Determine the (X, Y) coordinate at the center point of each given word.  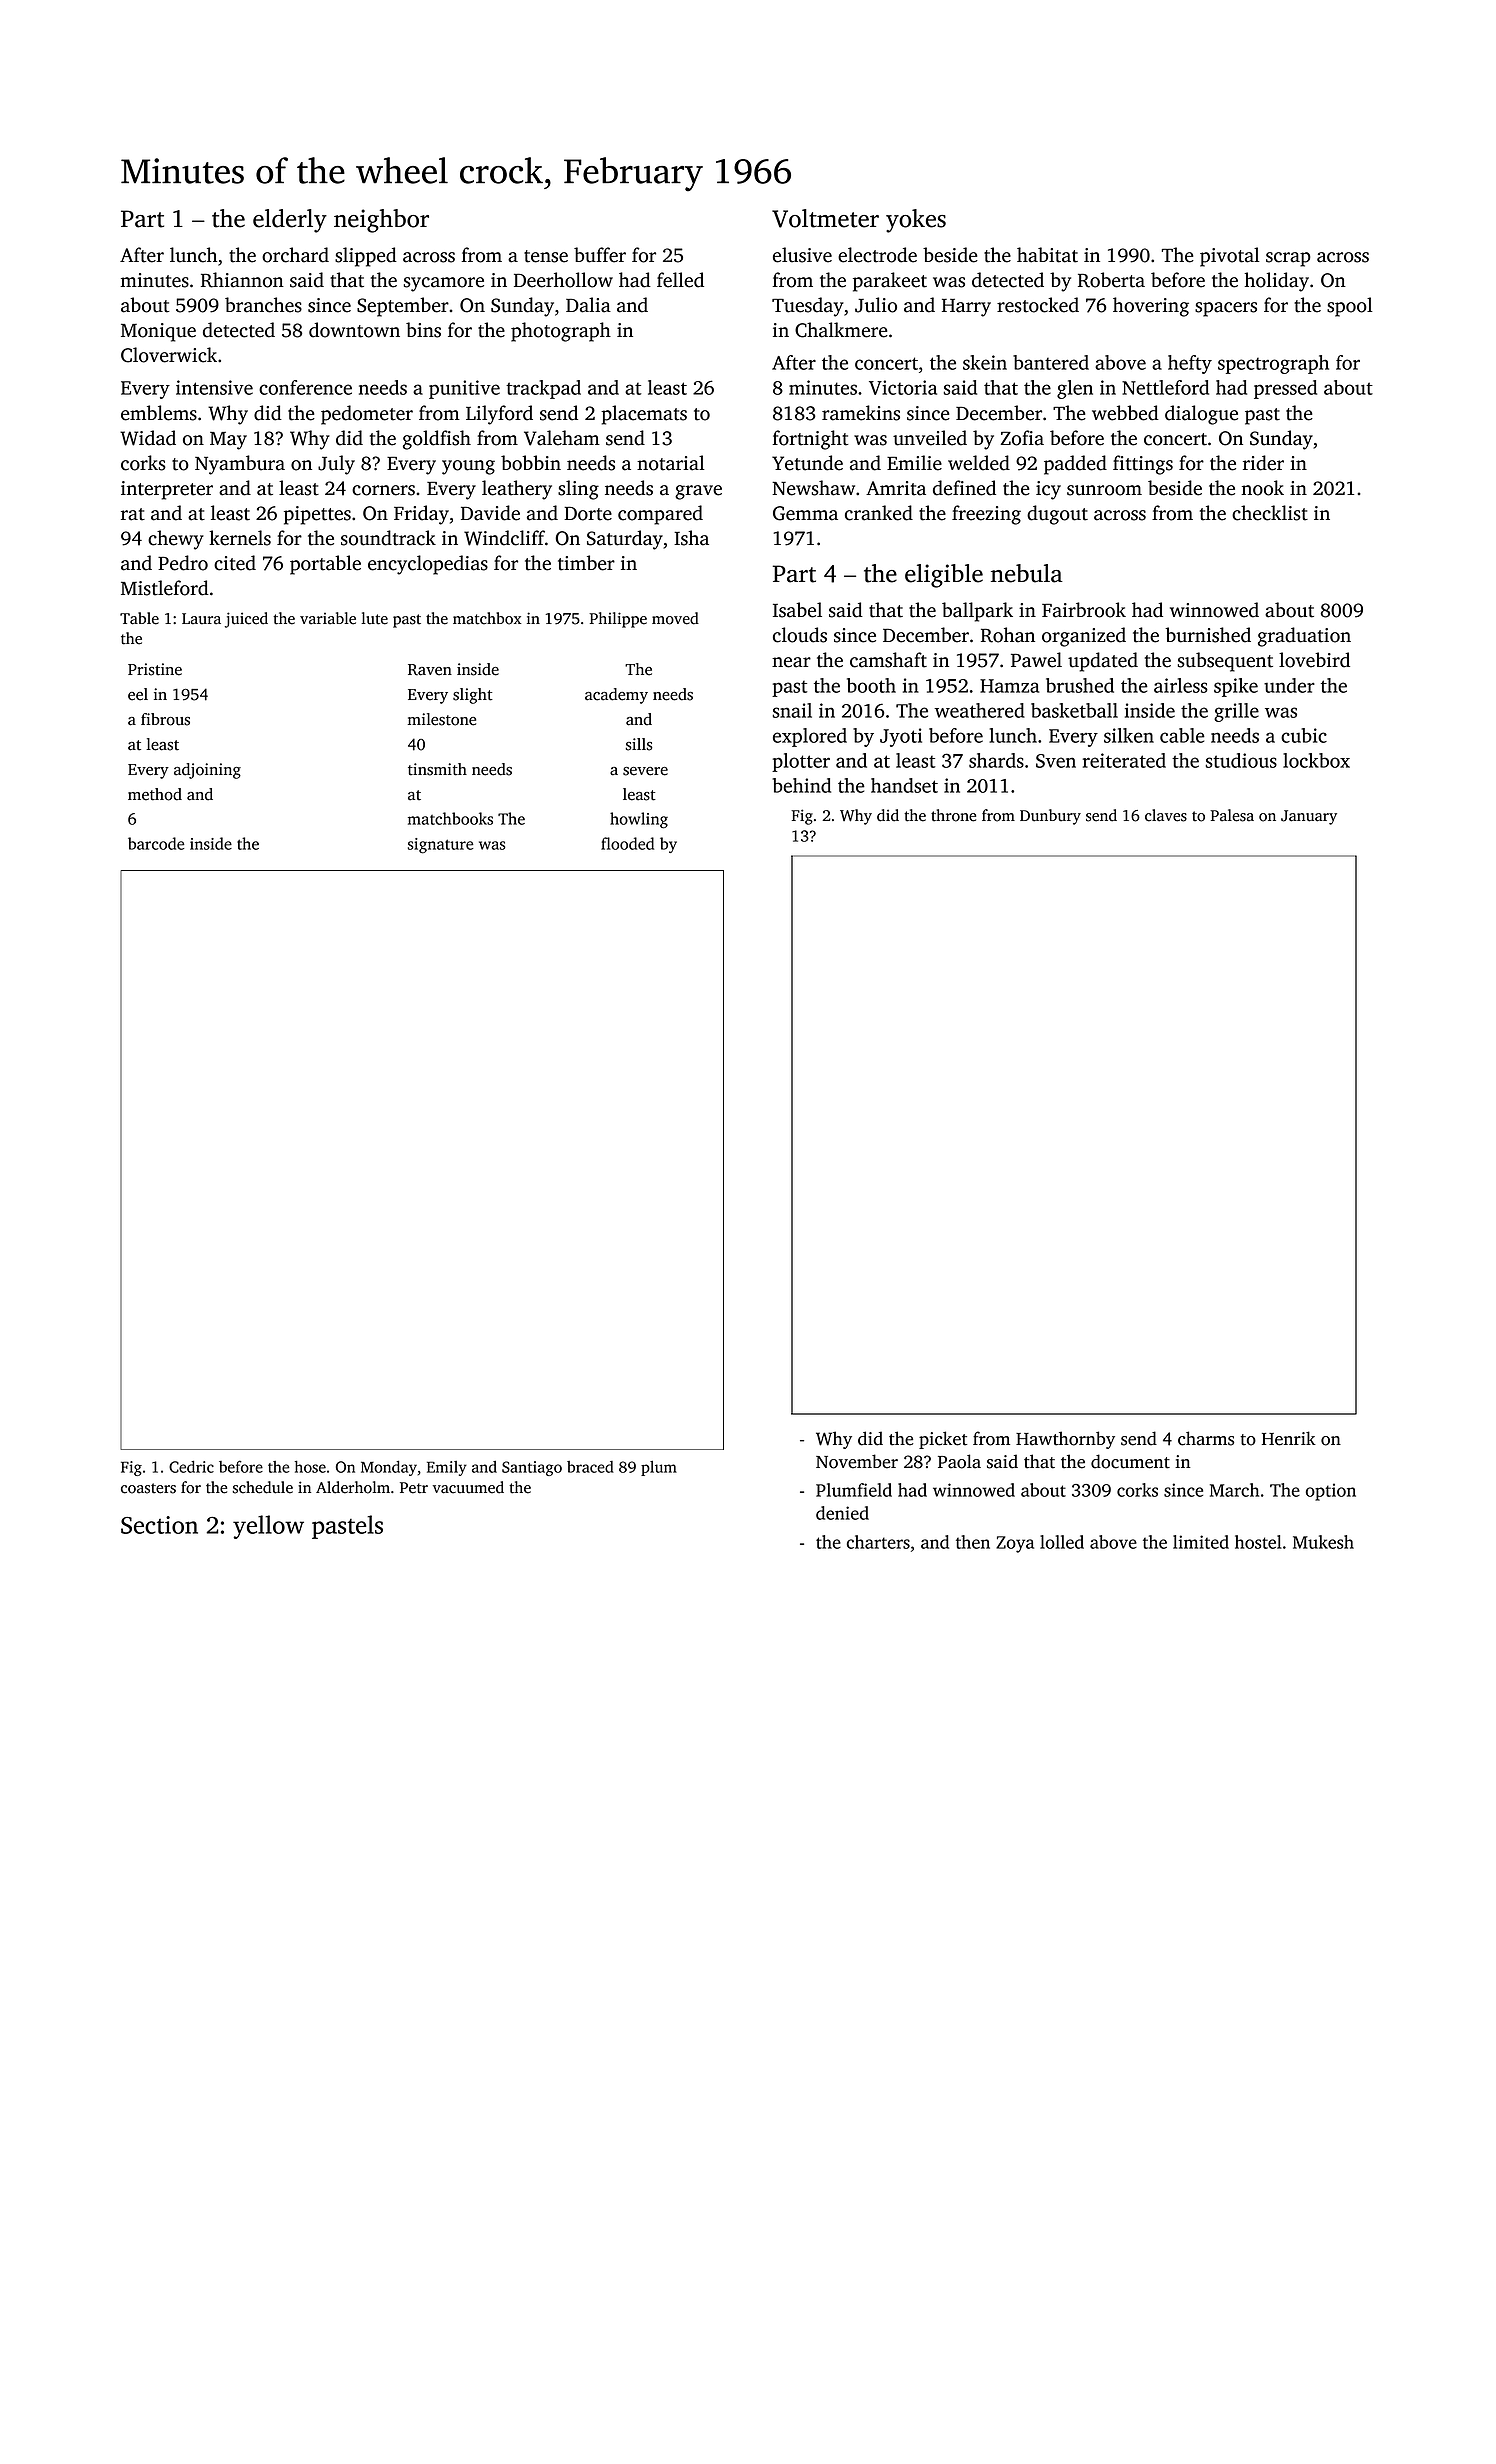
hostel (1258, 1542)
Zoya (1015, 1544)
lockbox (1316, 760)
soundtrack (388, 538)
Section (159, 1525)
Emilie (914, 463)
